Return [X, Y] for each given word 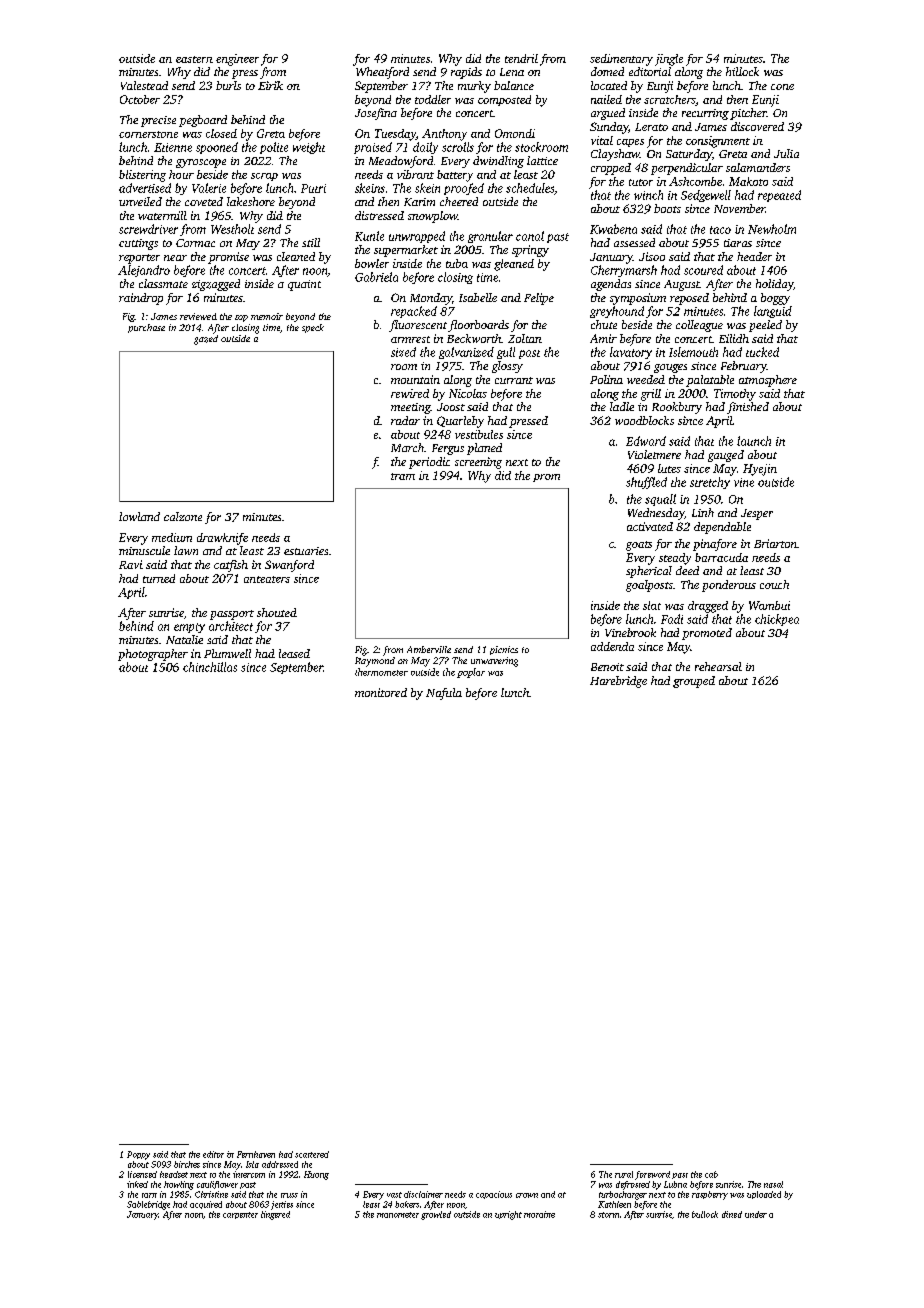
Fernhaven [256, 1154]
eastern [194, 59]
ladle [622, 406]
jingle [669, 60]
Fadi [672, 619]
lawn [186, 550]
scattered [312, 1154]
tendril [521, 58]
